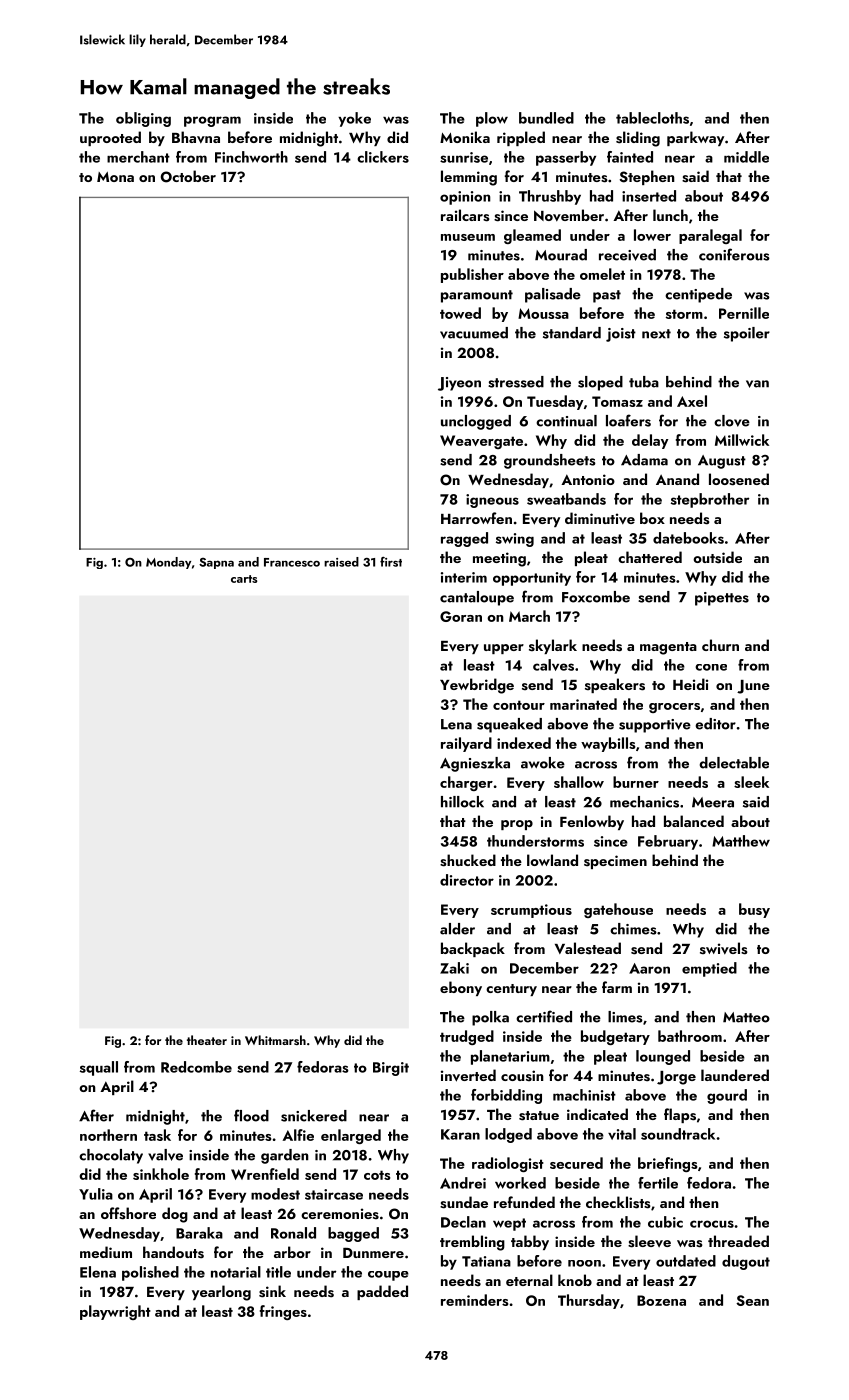  Describe the element at coordinates (216, 563) in the screenshot. I see `Sapna` at that location.
